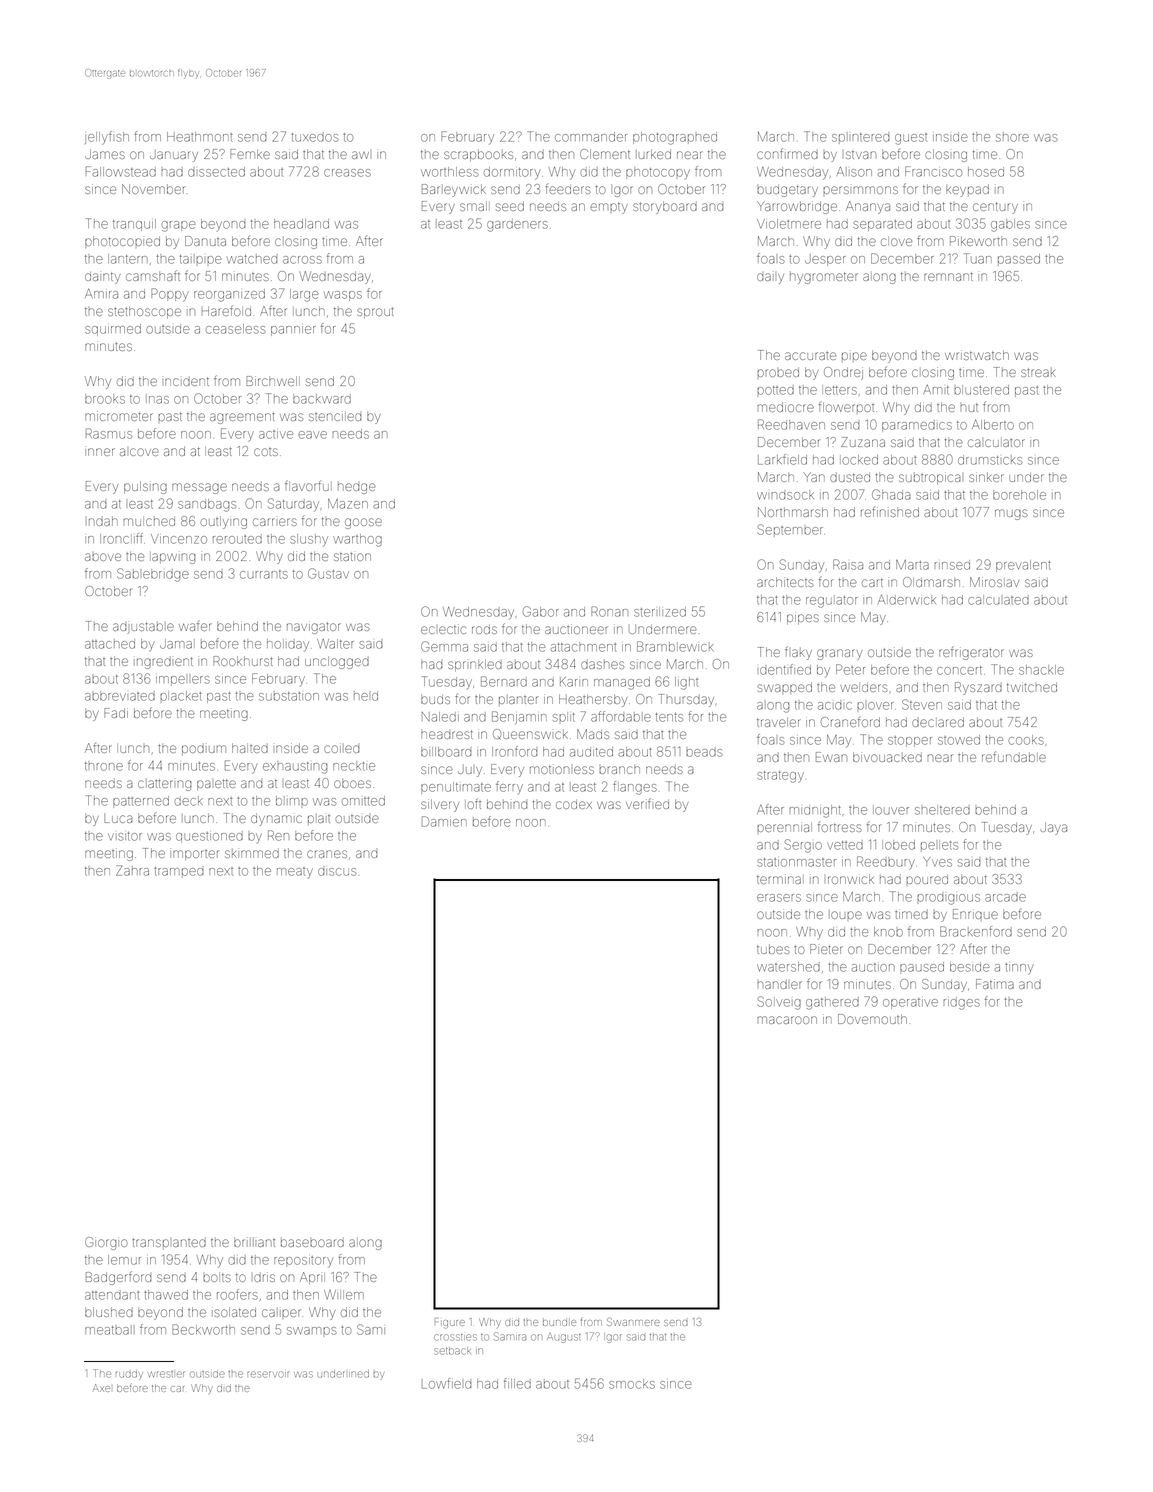  I want to click on dissected, so click(216, 172).
